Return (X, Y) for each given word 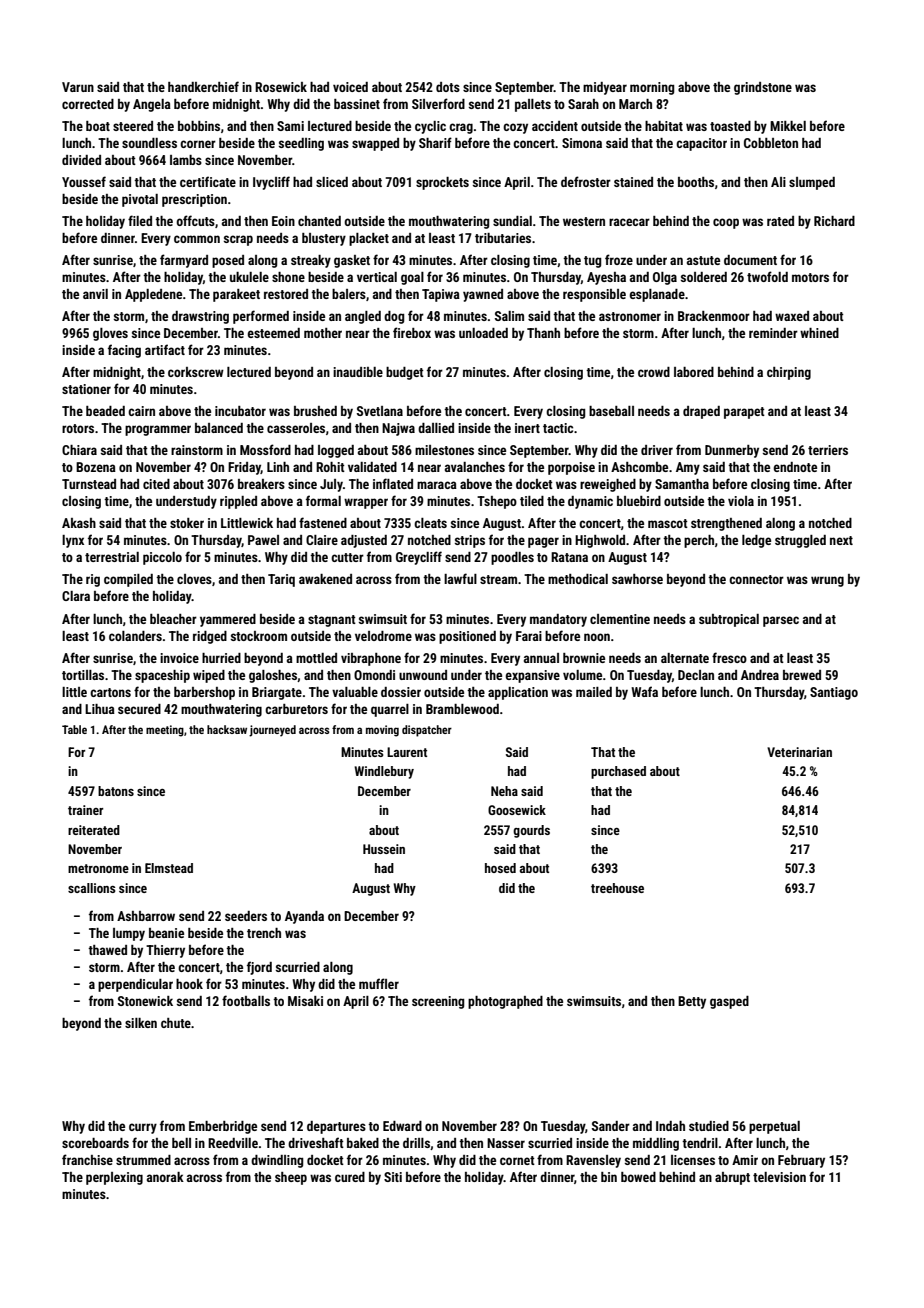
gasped (729, 1002)
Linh (278, 467)
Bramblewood (462, 709)
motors (810, 277)
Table (74, 729)
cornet (517, 1160)
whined (819, 333)
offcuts (195, 220)
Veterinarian (799, 752)
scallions (92, 888)
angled (363, 317)
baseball (611, 411)
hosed (500, 868)
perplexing (114, 1178)
